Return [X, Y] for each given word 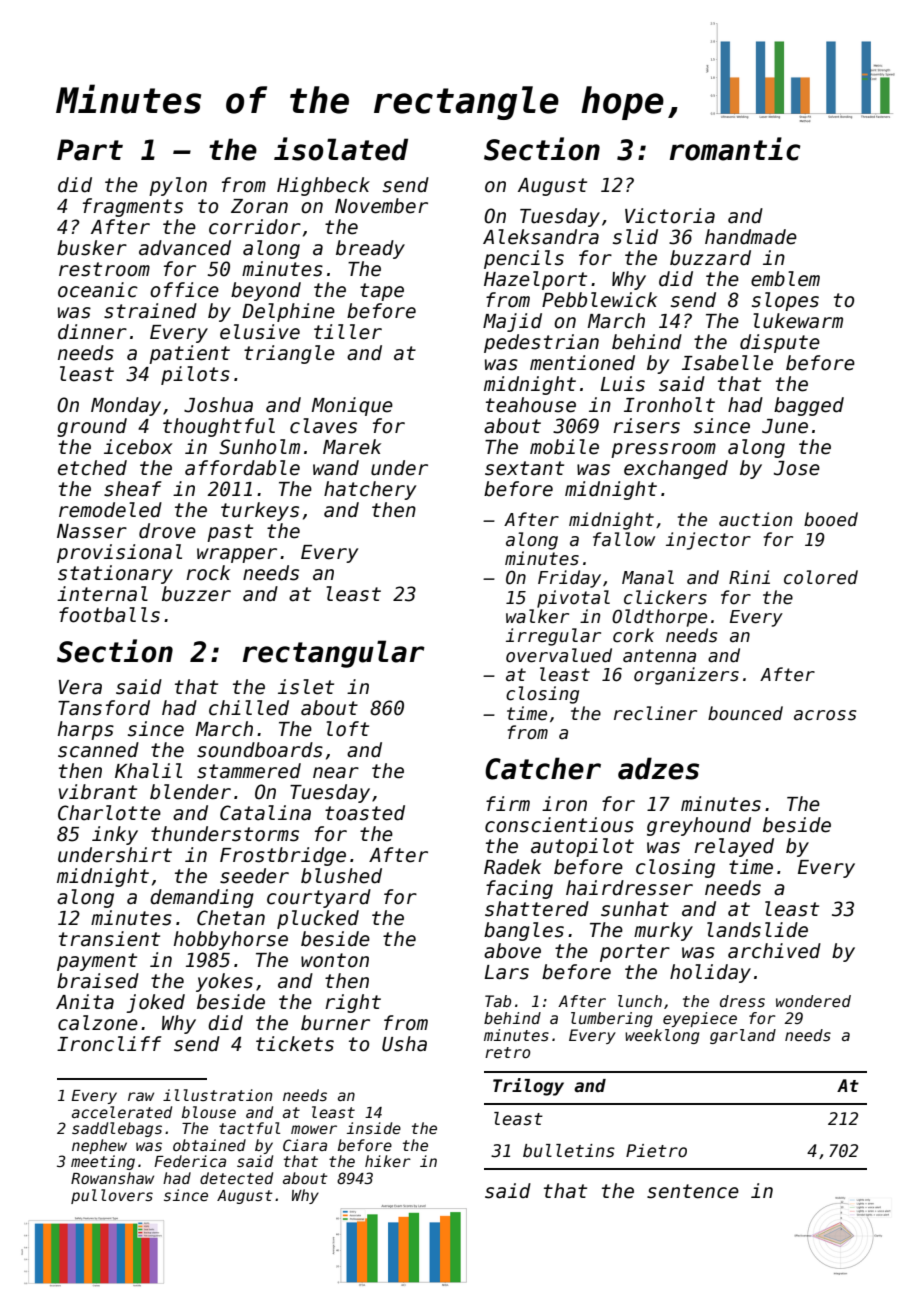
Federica [190, 1161]
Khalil [148, 771]
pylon [178, 186]
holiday [710, 973]
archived [774, 951]
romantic [735, 149]
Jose [797, 468]
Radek [512, 867]
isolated [341, 149]
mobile [564, 447]
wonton [335, 960]
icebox [138, 447]
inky [115, 835]
